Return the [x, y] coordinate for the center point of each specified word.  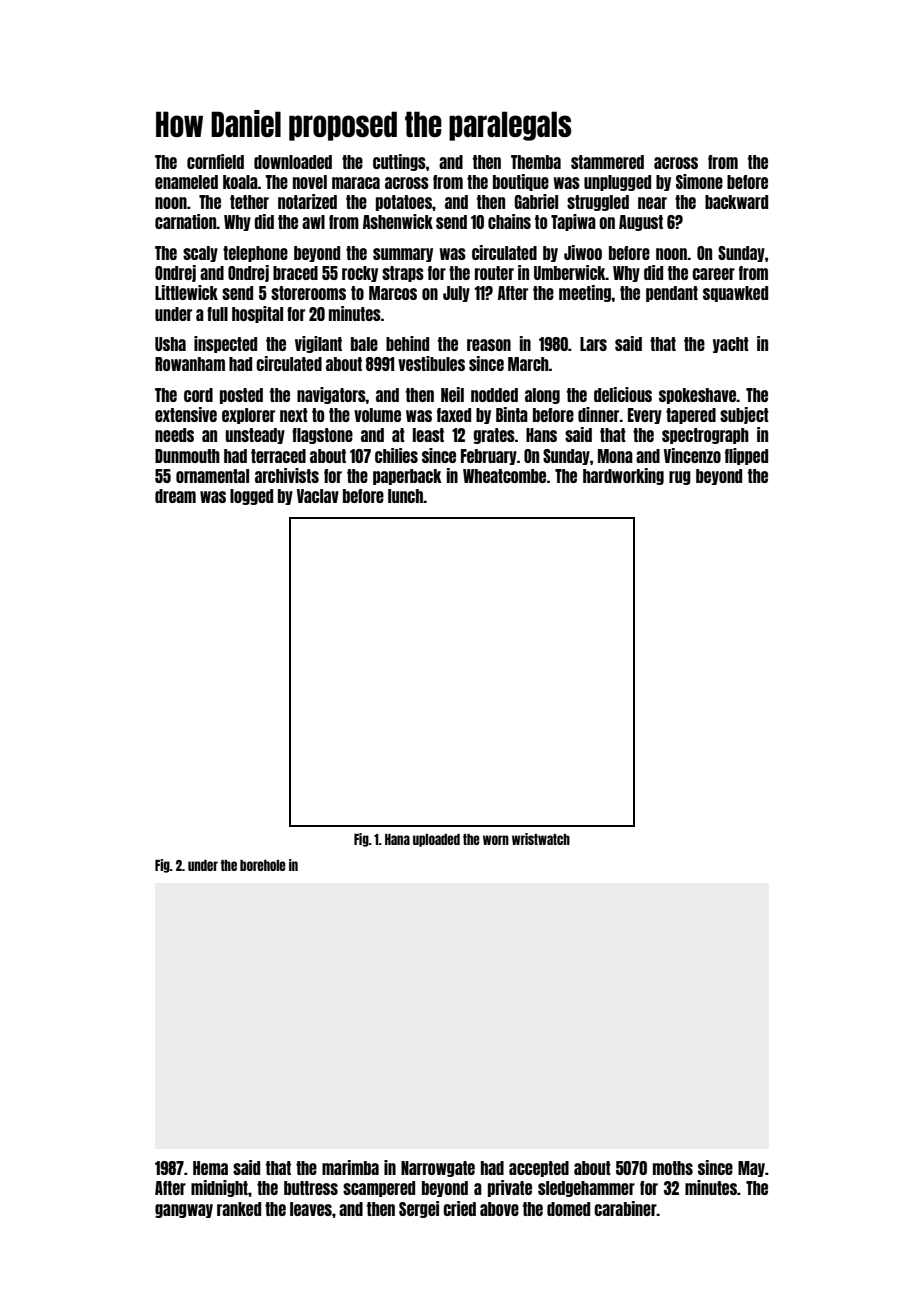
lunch [406, 496]
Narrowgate [438, 1169]
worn [496, 840]
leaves [311, 1209]
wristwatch [541, 839]
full [217, 314]
